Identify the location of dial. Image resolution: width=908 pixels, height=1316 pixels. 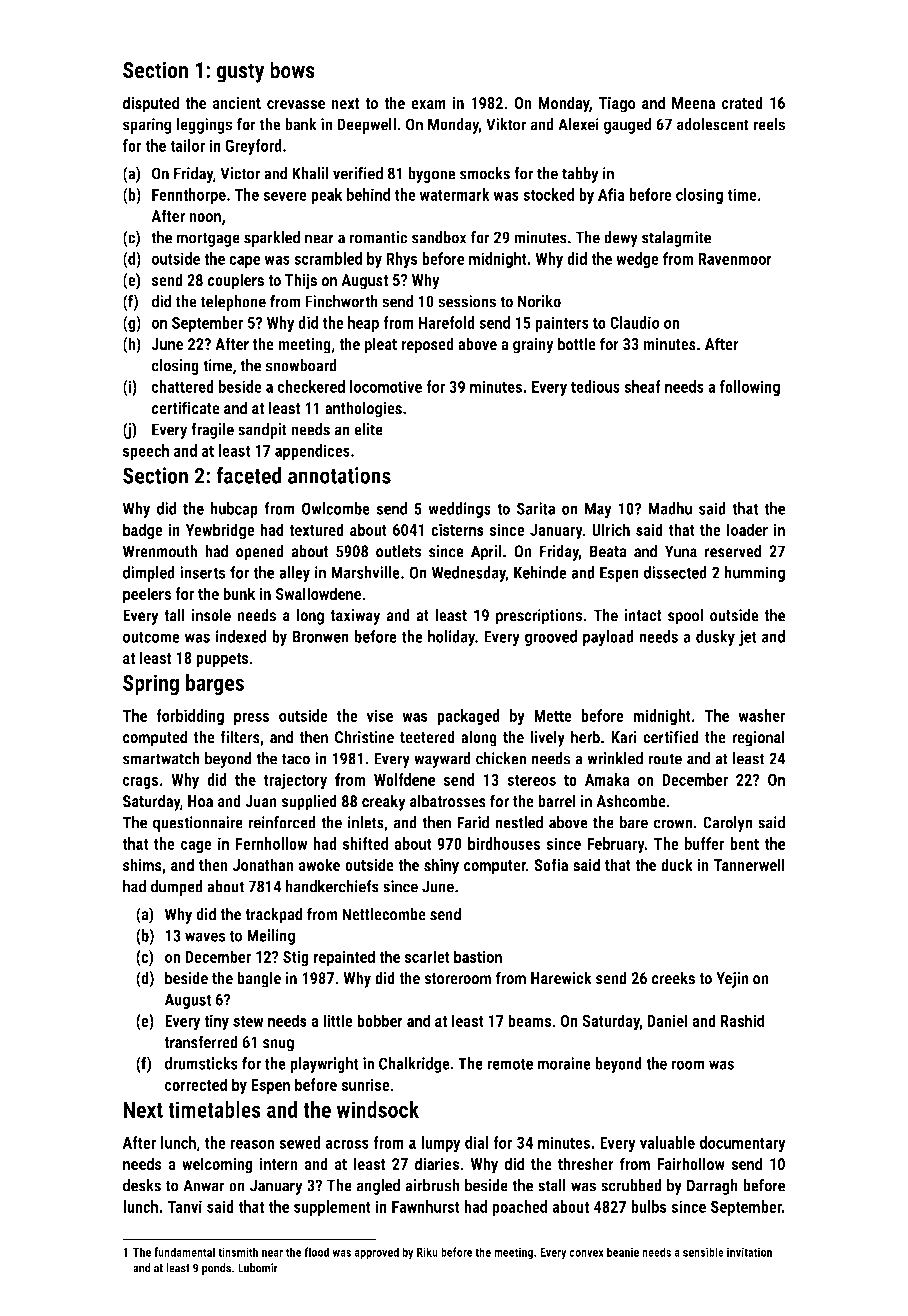
(476, 1142).
